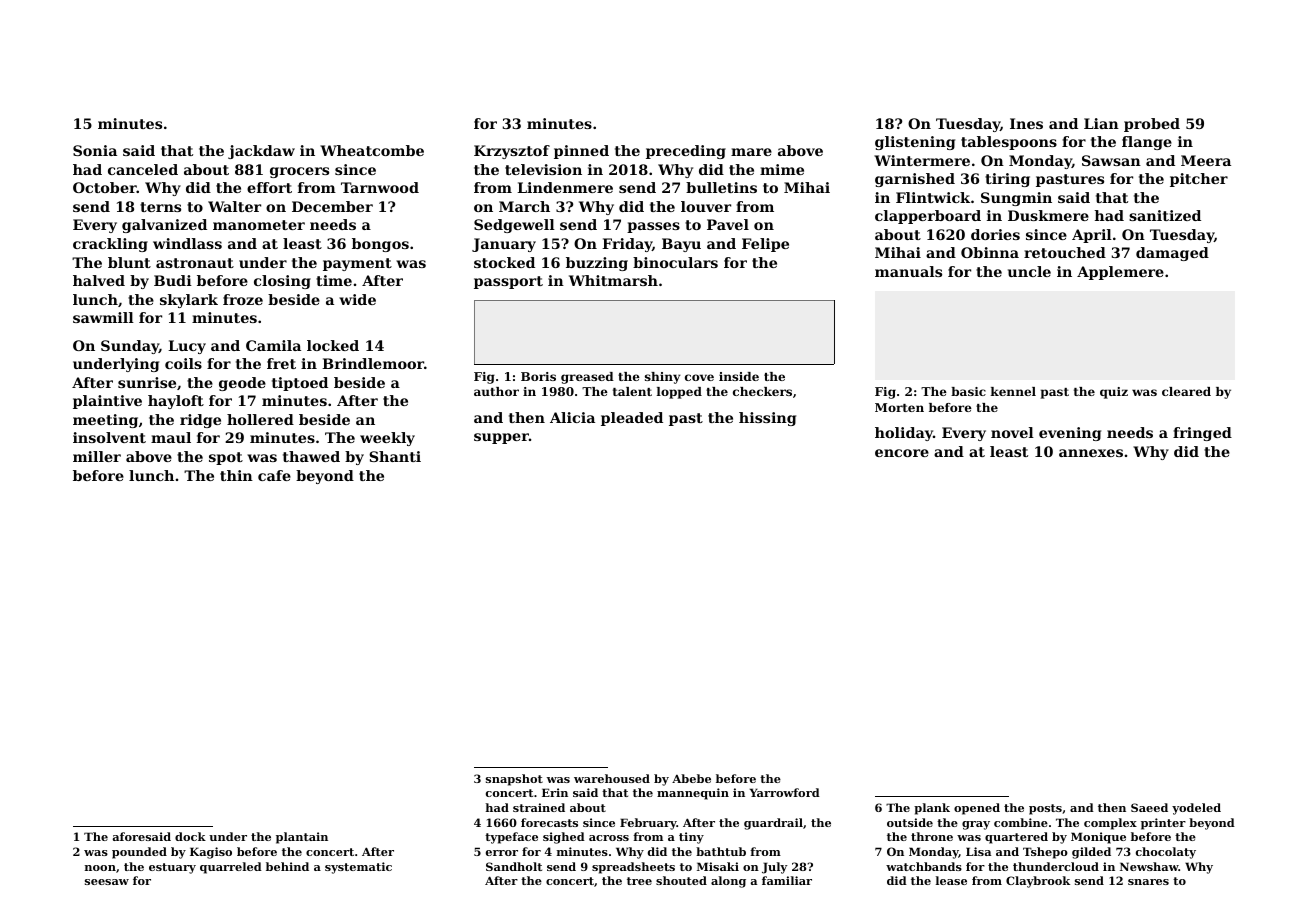  What do you see at coordinates (1026, 123) in the page?
I see `Ines` at bounding box center [1026, 123].
